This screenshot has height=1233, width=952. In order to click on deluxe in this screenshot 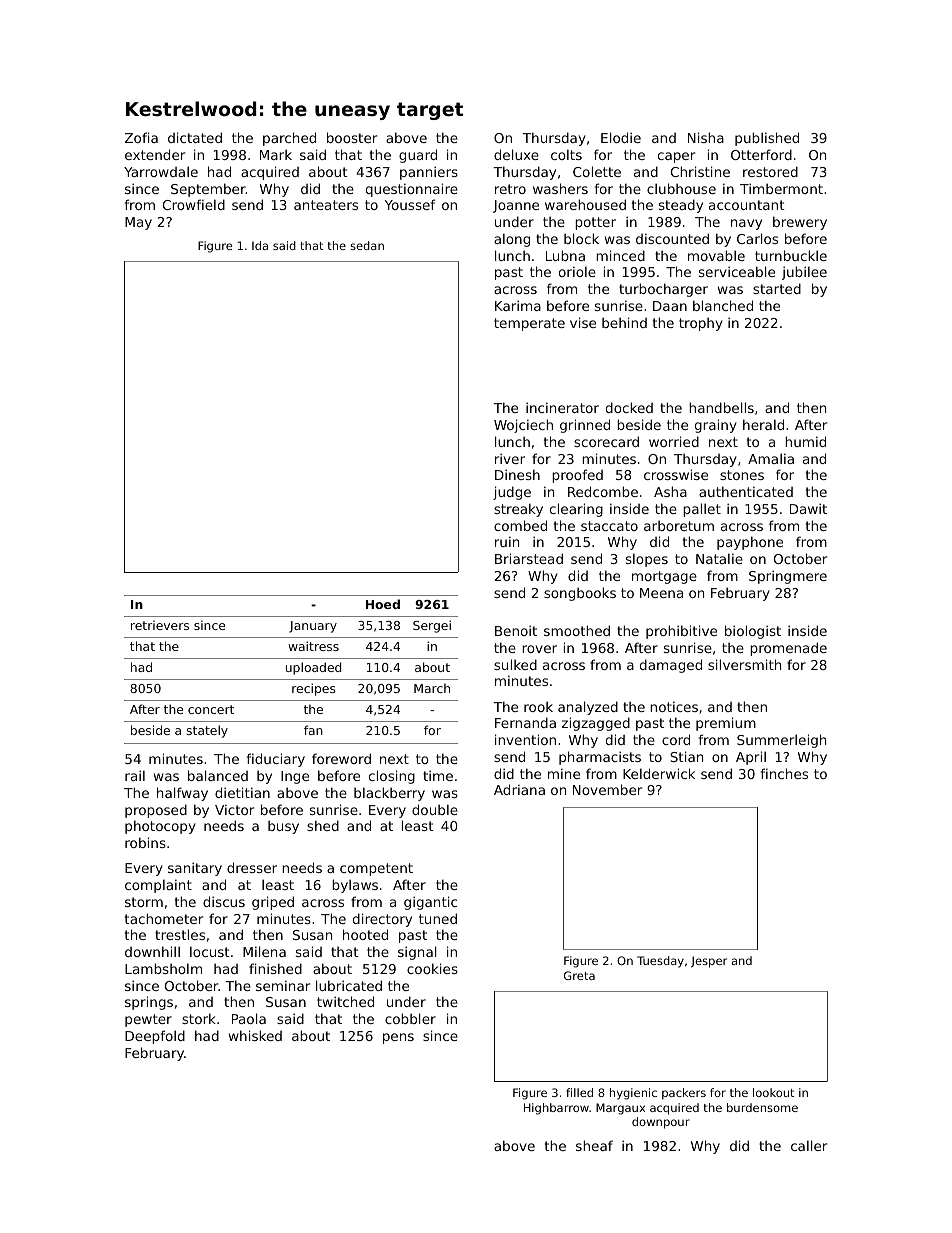, I will do `click(516, 154)`.
